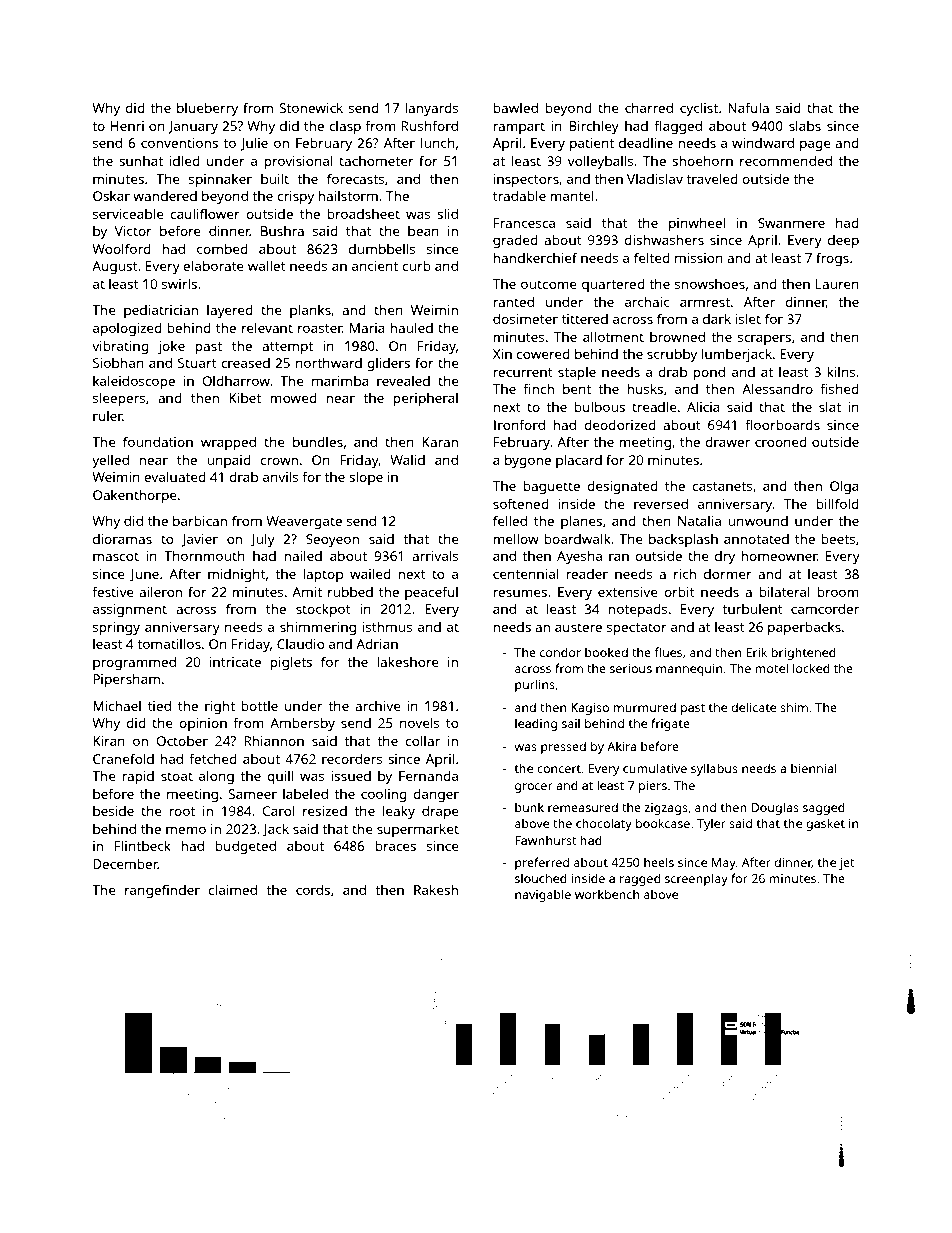 The image size is (952, 1233). Describe the element at coordinates (702, 161) in the screenshot. I see `shoehorn` at that location.
